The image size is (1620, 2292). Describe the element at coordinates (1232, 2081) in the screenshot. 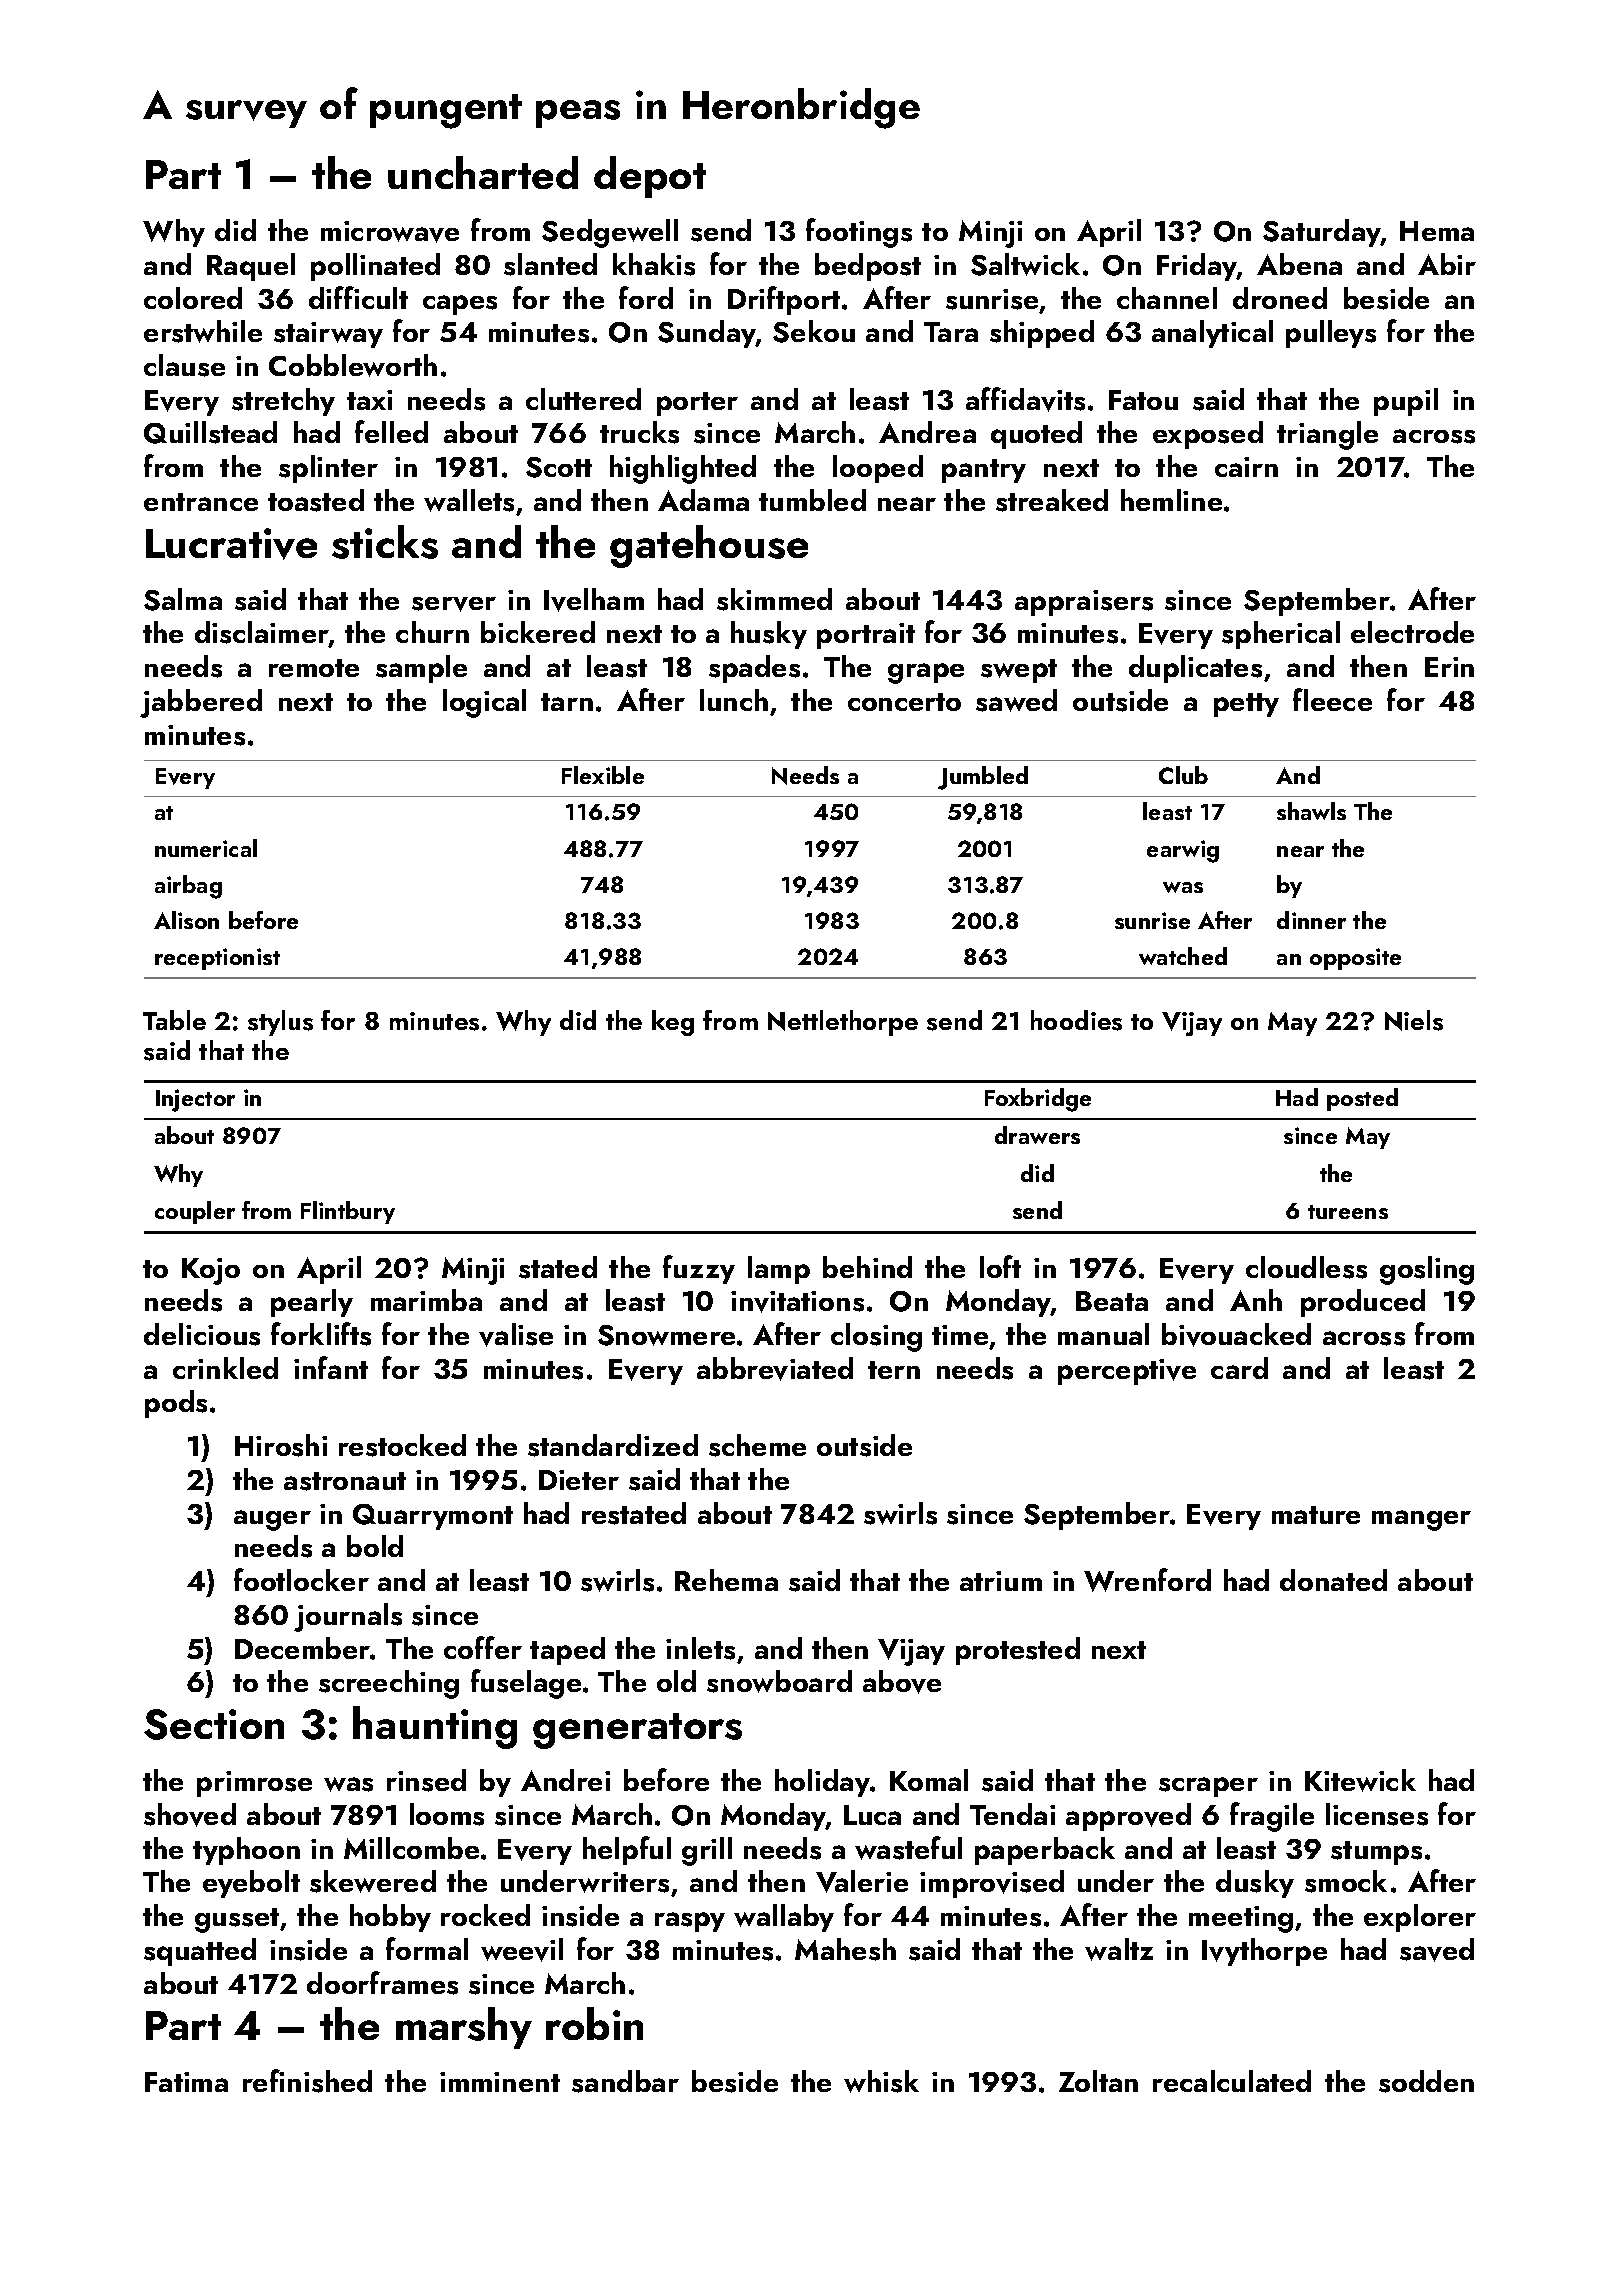

I see `recalculated` at that location.
